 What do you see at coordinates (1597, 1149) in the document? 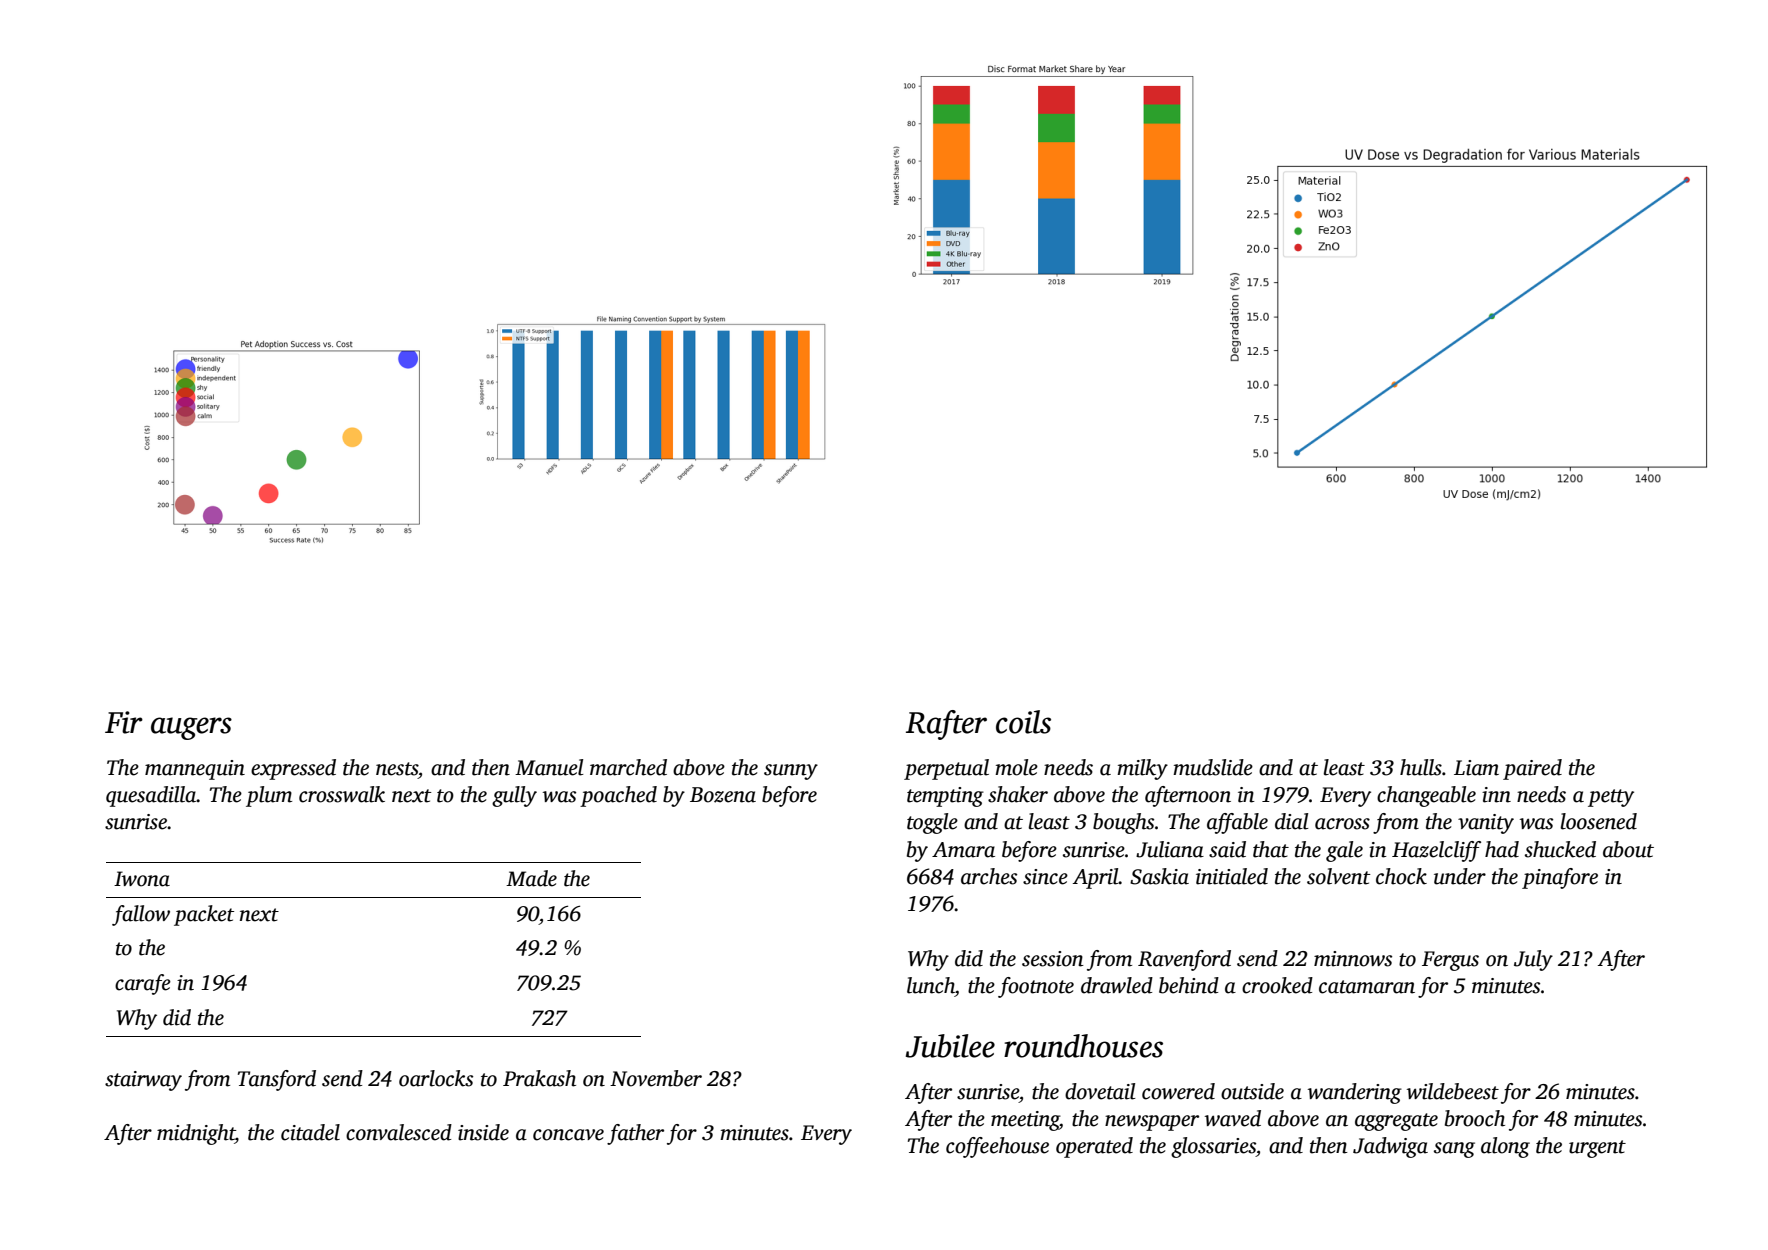
I see `urgent` at bounding box center [1597, 1149].
